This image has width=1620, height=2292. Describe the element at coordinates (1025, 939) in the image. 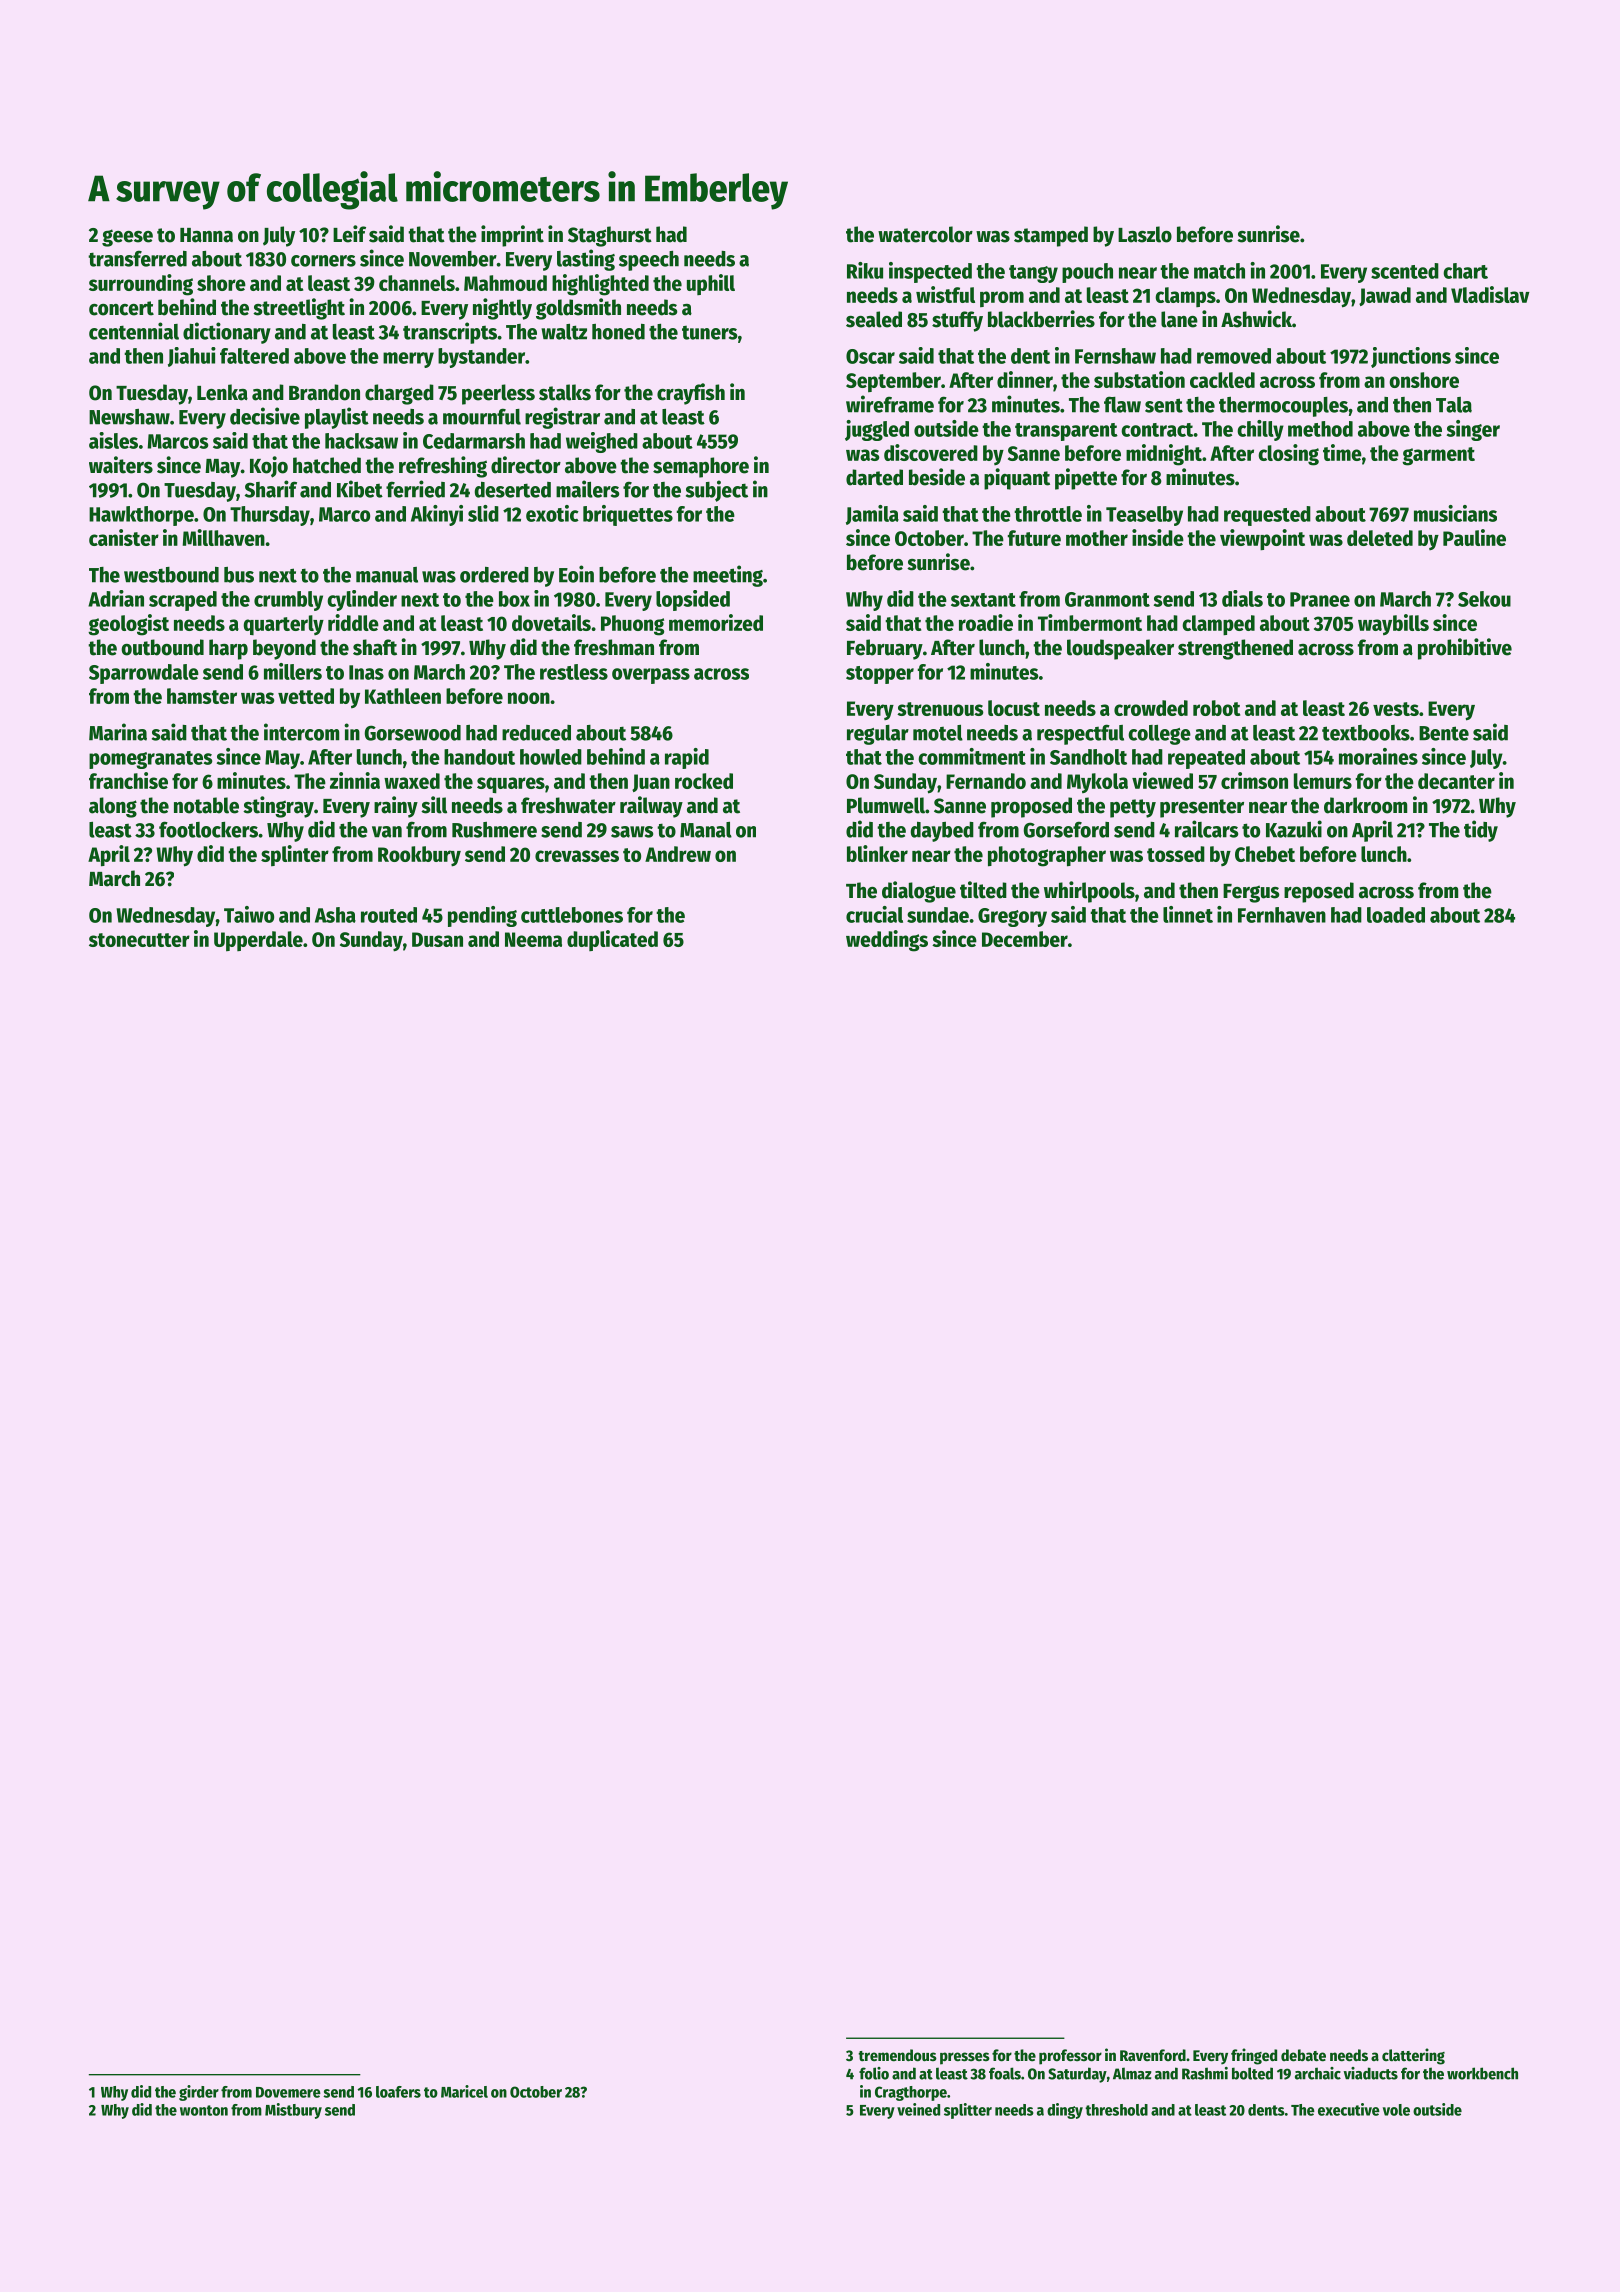

I see `December` at that location.
